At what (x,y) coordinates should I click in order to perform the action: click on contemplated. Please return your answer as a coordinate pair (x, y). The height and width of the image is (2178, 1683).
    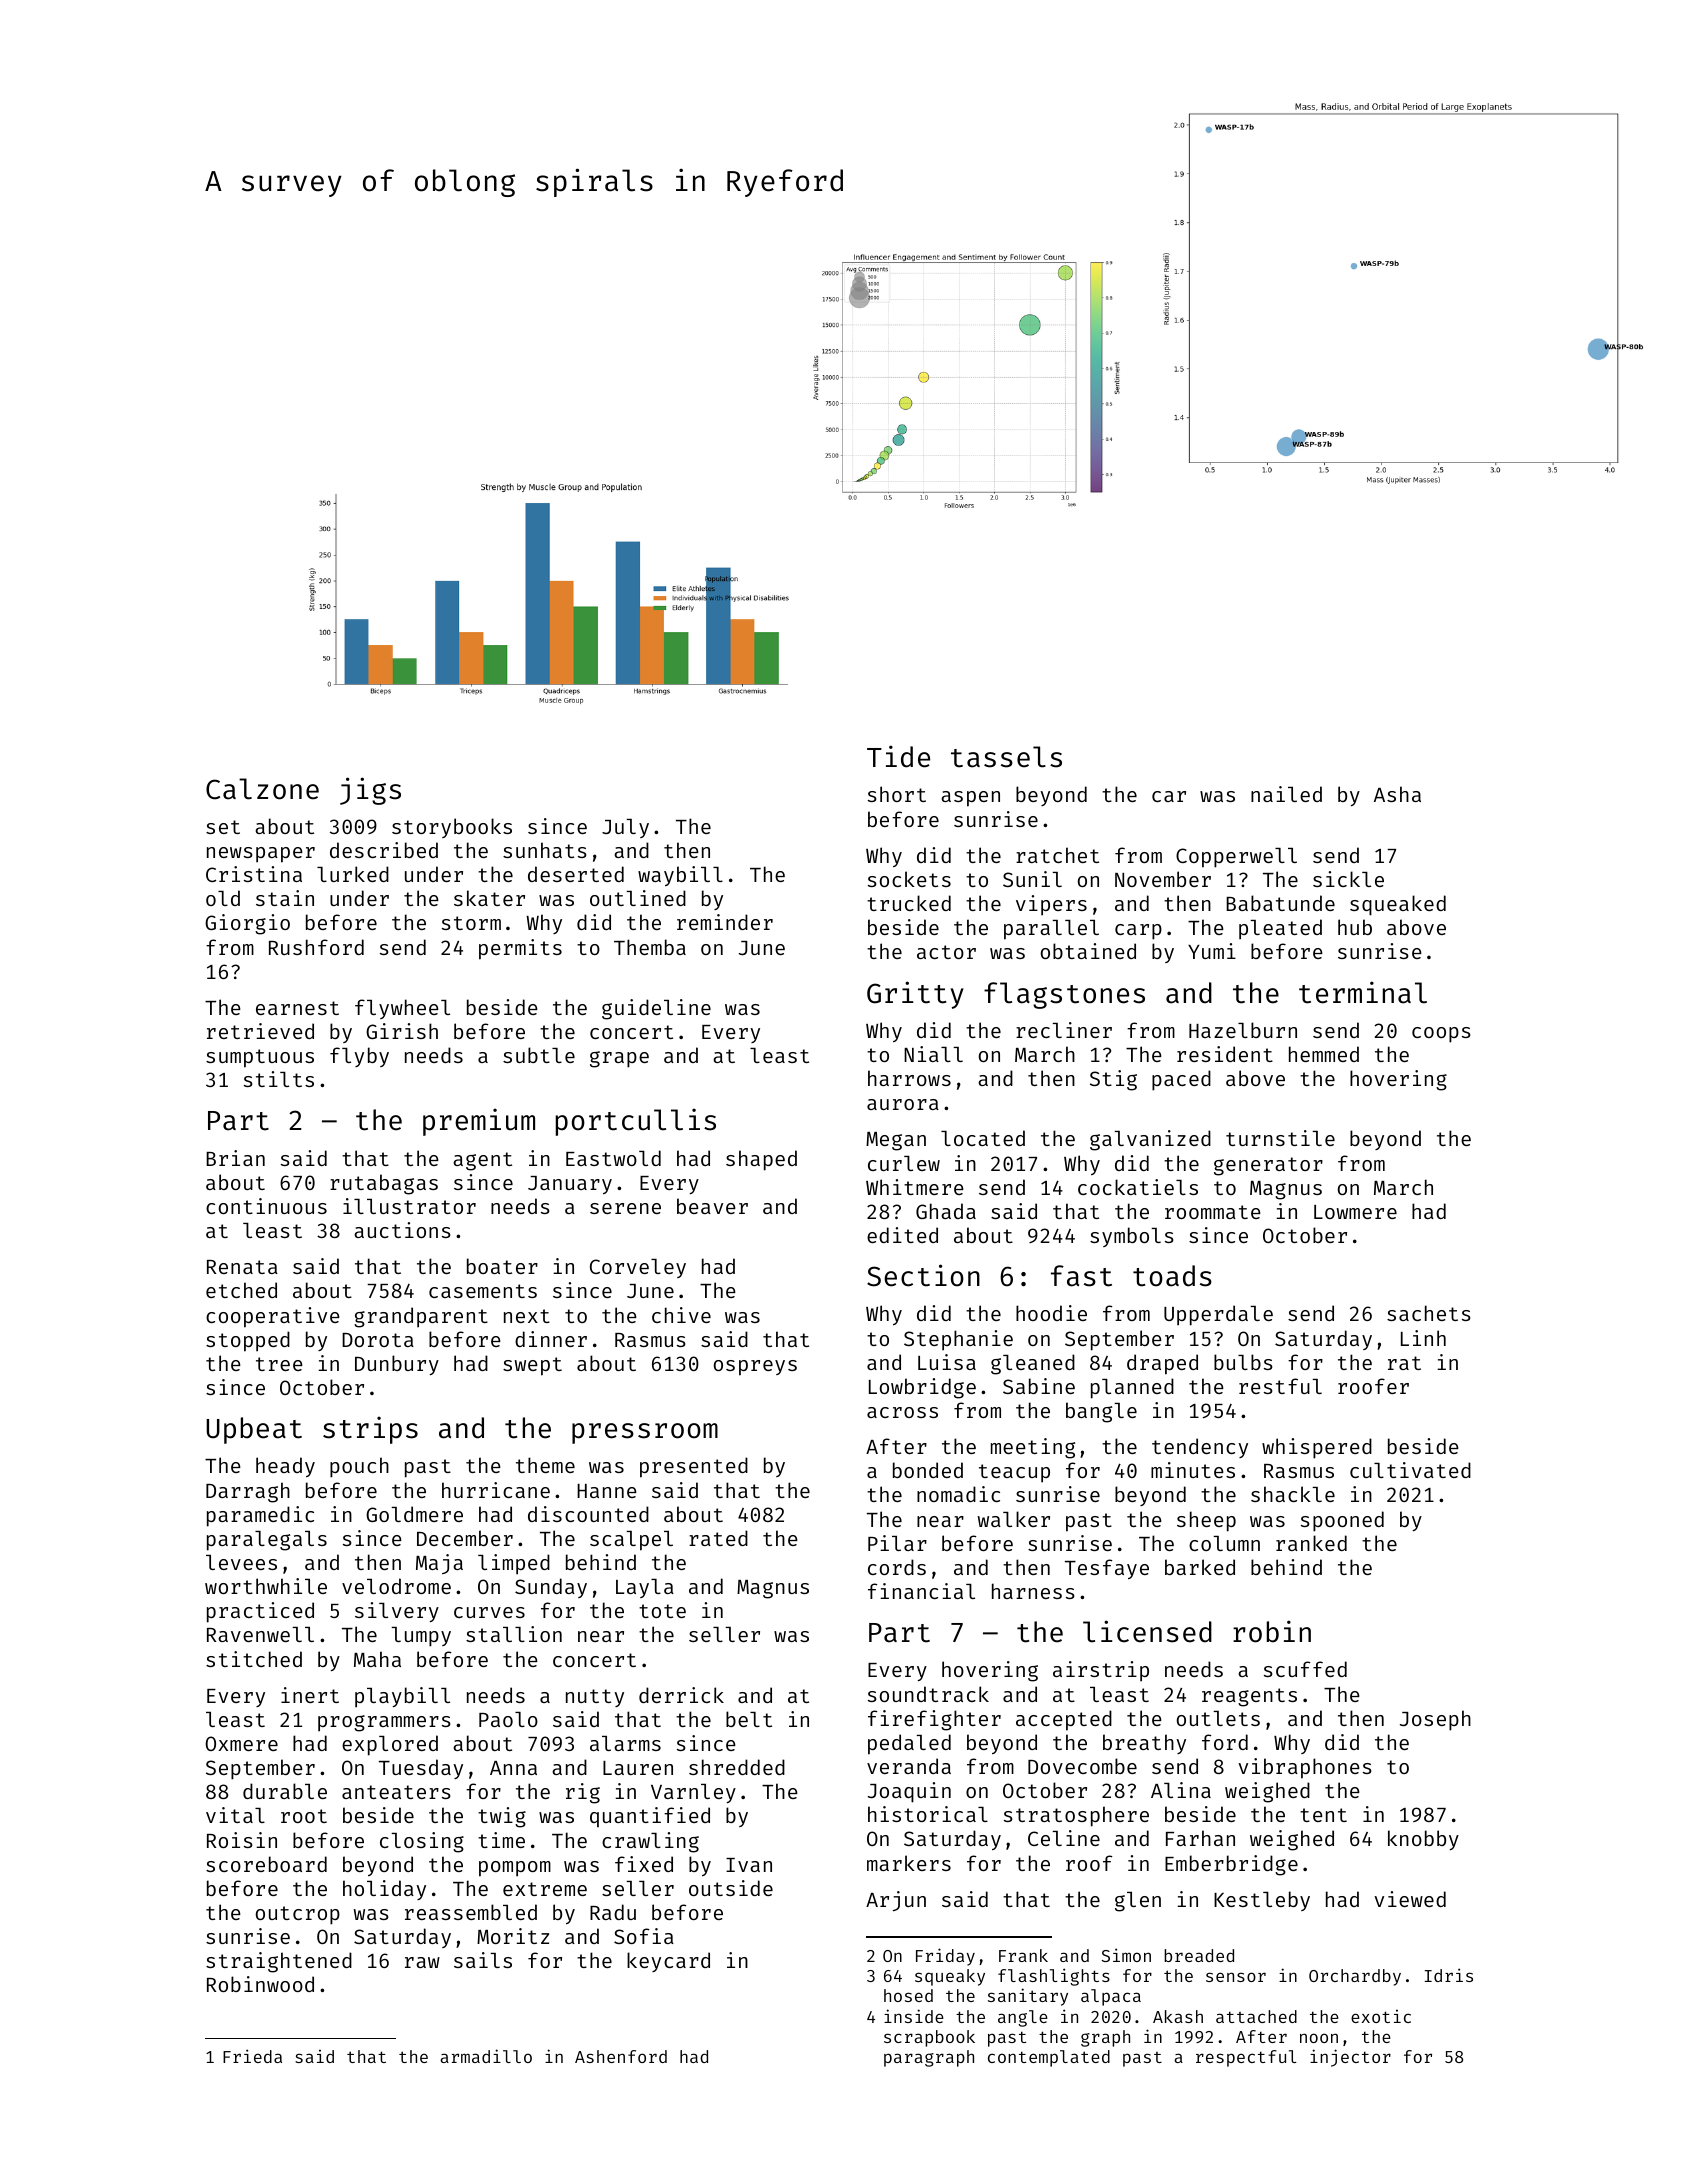
    Looking at the image, I should click on (1049, 2058).
